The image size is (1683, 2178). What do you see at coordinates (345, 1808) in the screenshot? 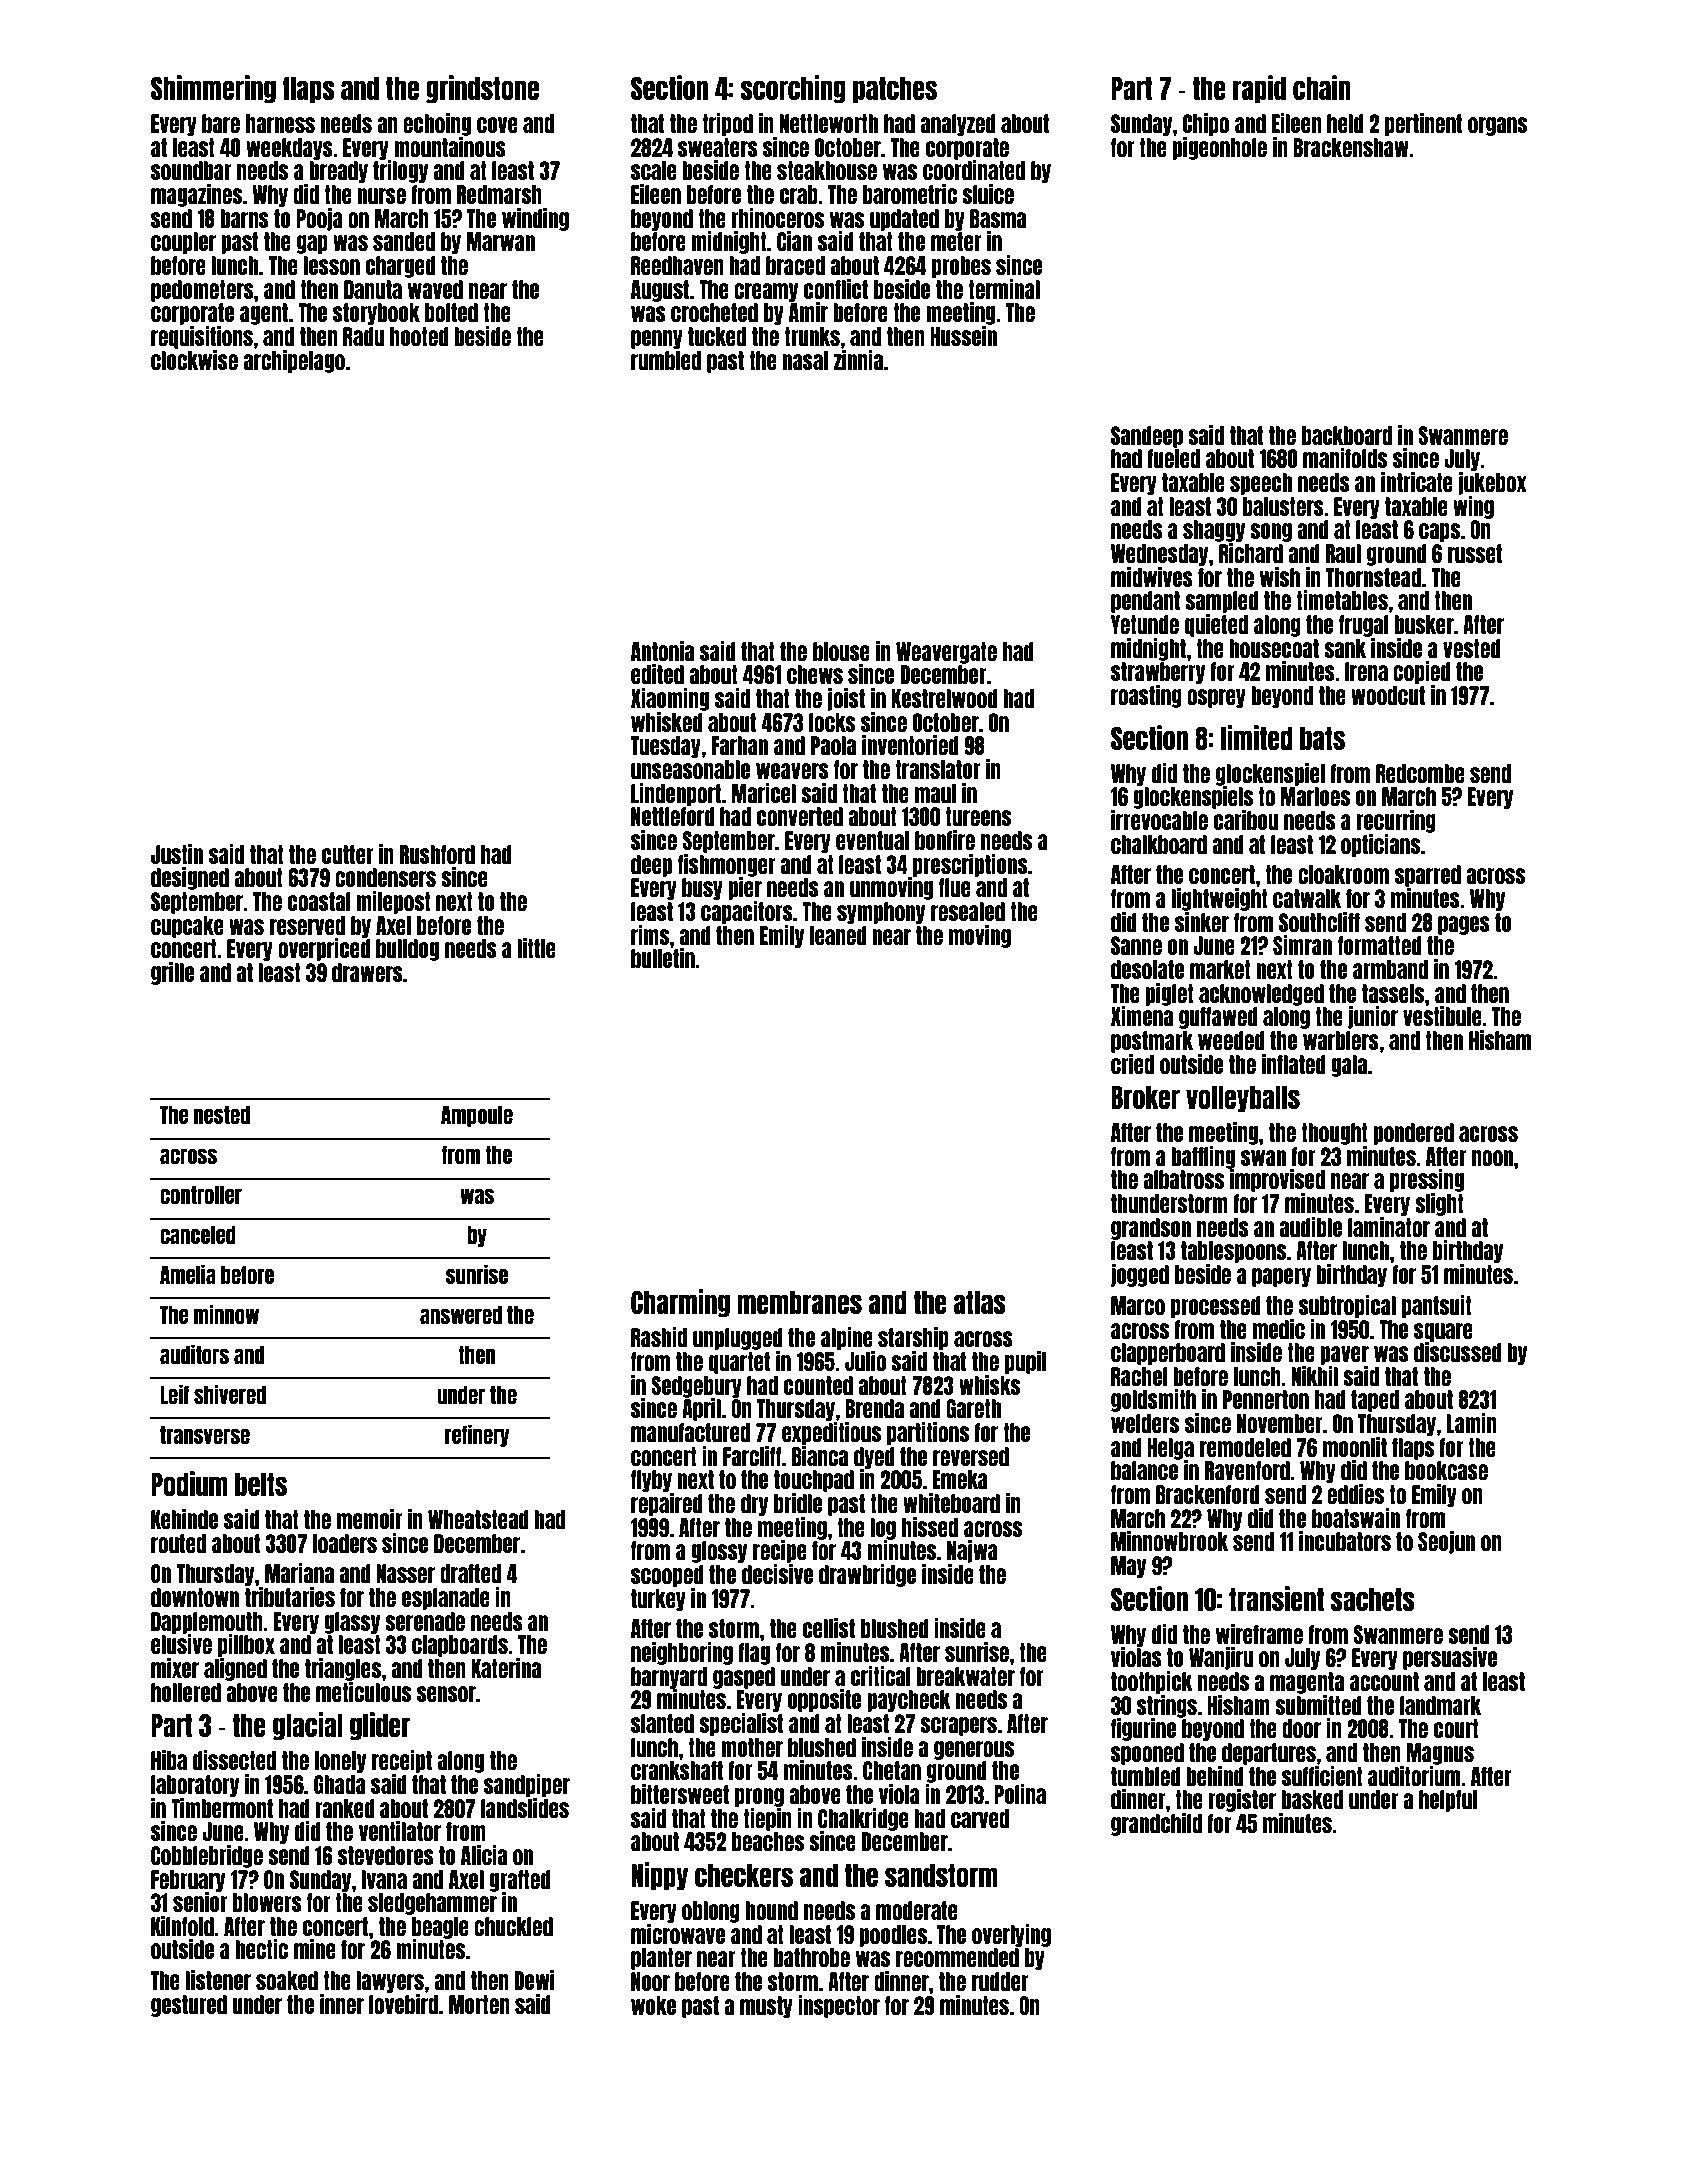
I see `ranked` at bounding box center [345, 1808].
